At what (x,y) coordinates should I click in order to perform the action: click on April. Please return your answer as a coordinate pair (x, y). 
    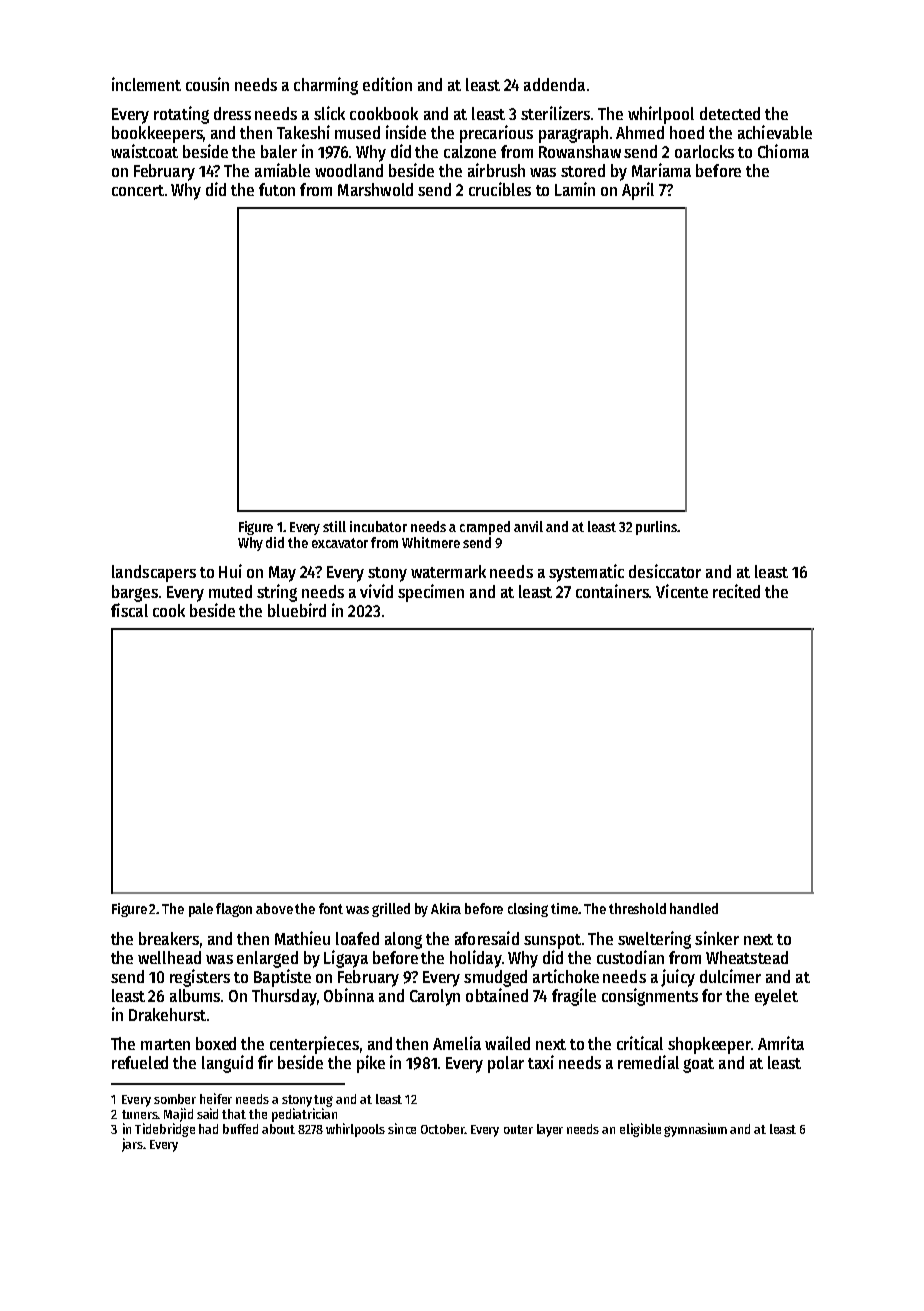
    Looking at the image, I should click on (638, 191).
